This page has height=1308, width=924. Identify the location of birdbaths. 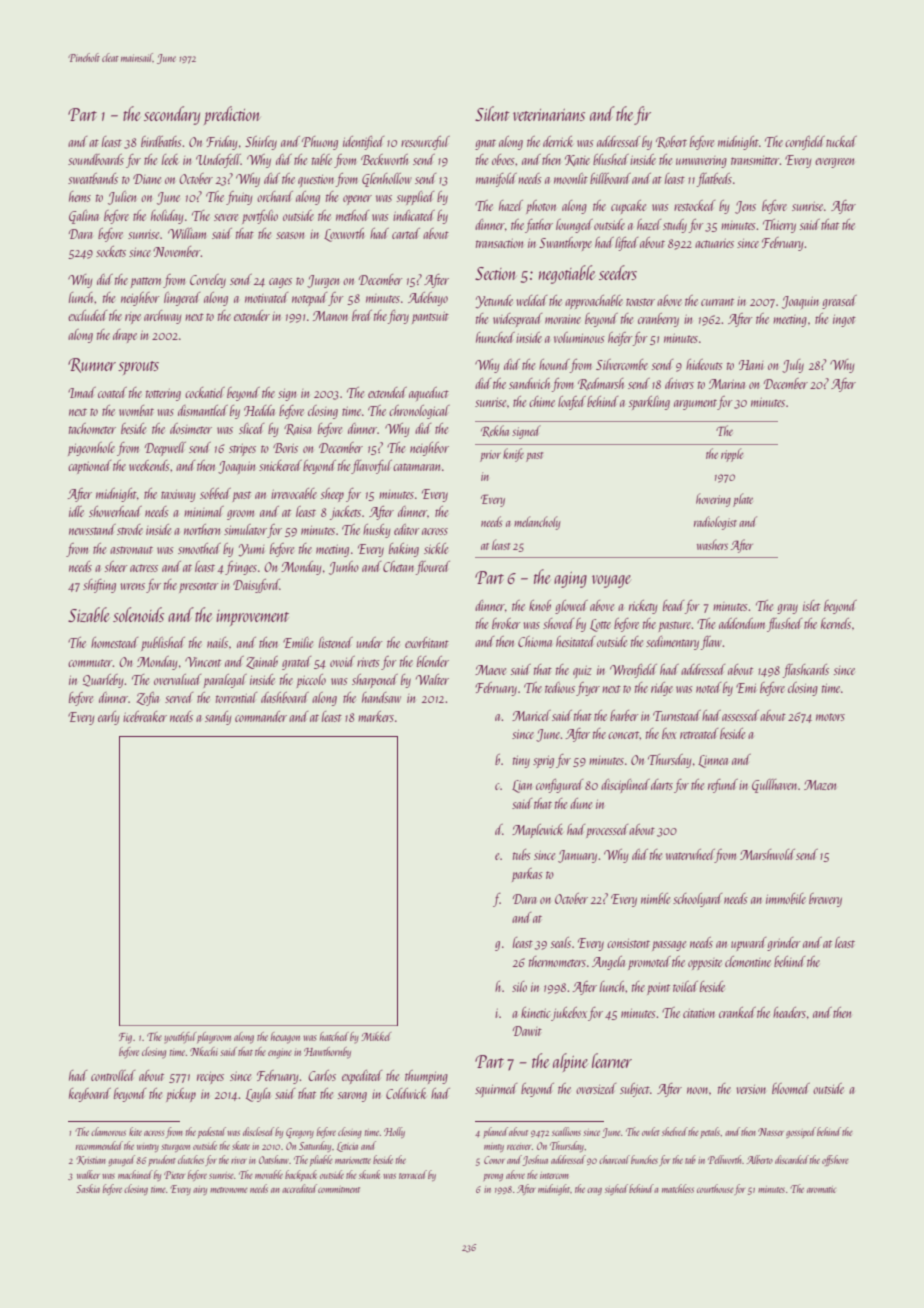
(161, 141).
